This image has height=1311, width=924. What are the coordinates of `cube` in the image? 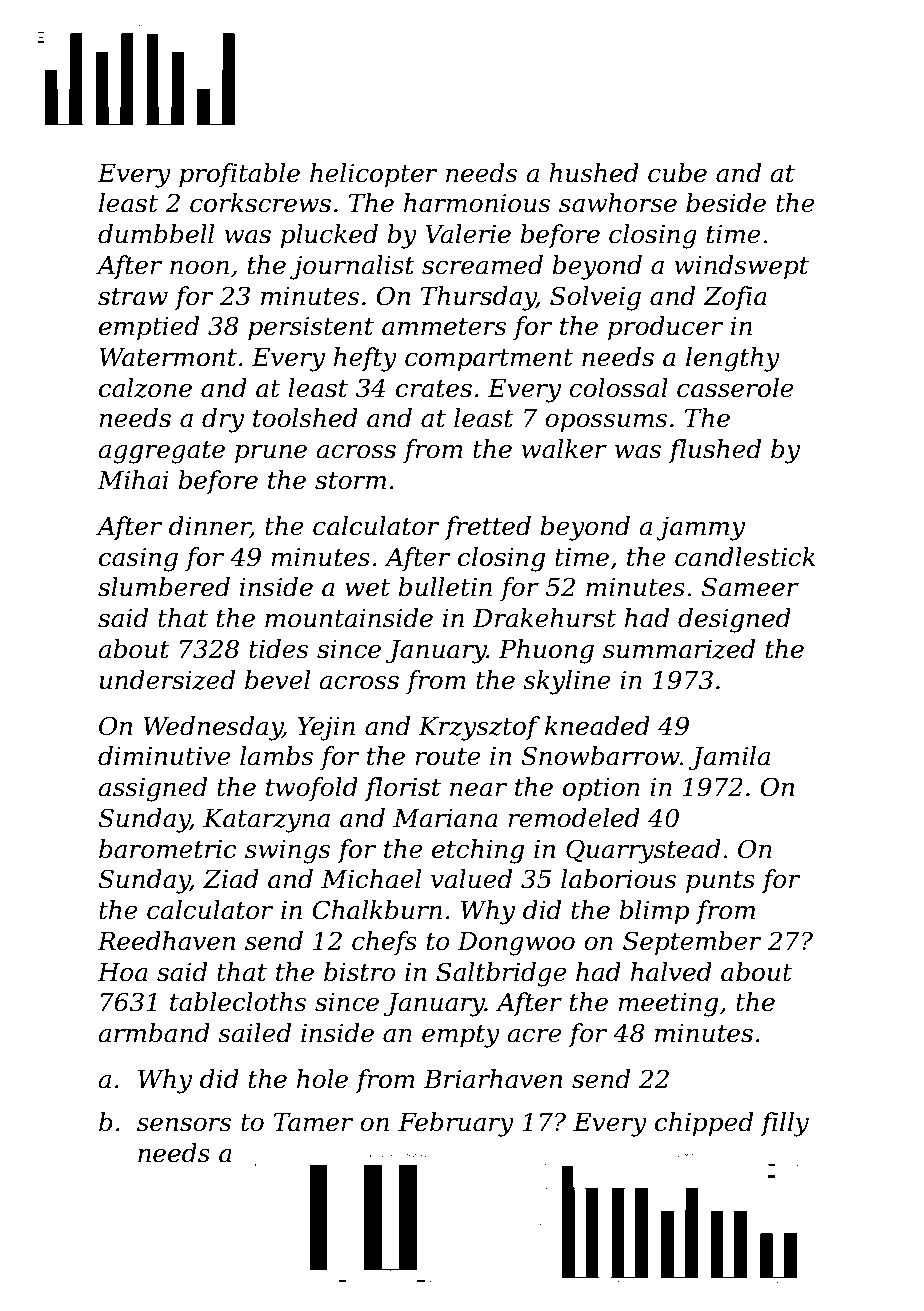 It's located at (677, 173).
